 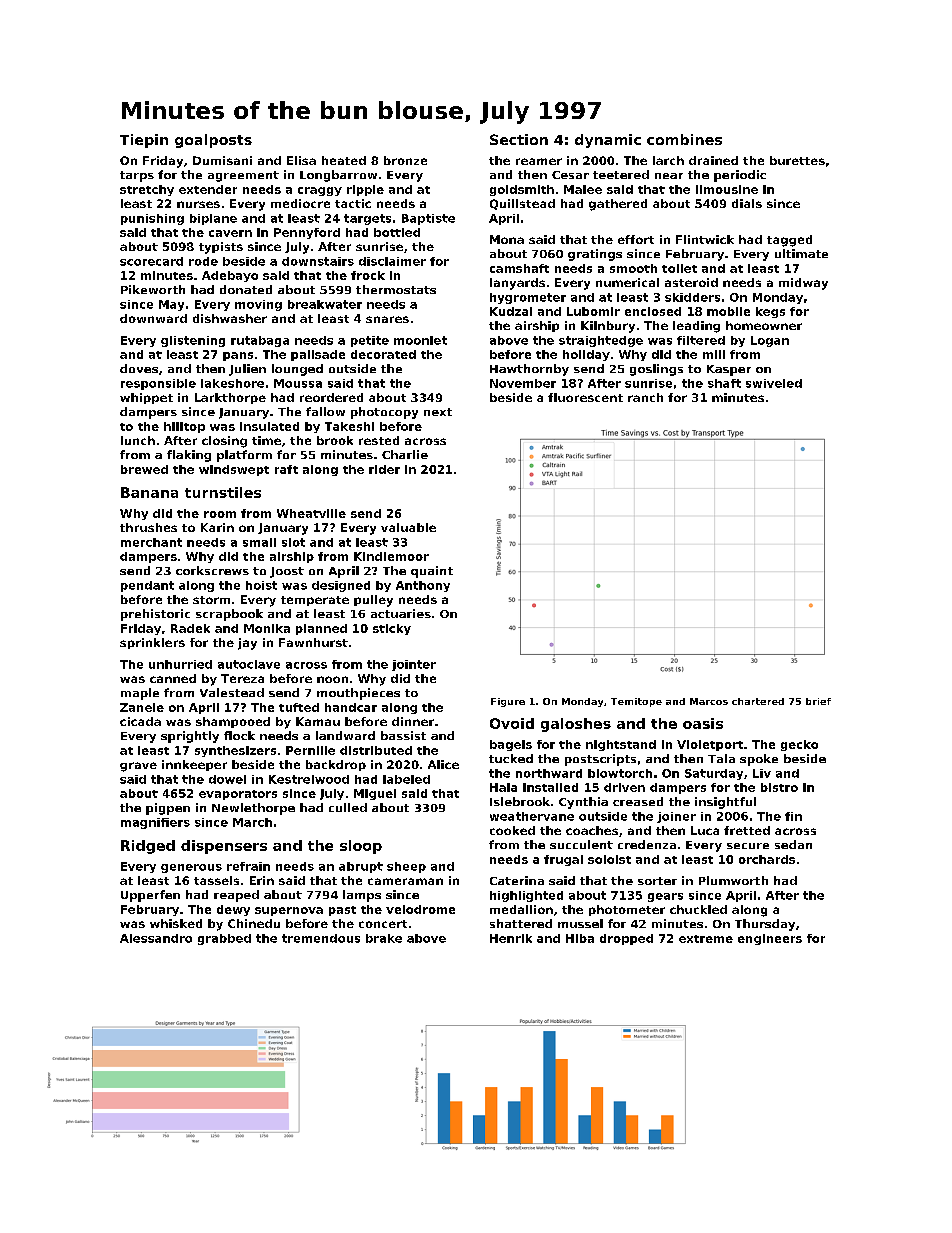 I want to click on lunch, so click(x=138, y=440).
